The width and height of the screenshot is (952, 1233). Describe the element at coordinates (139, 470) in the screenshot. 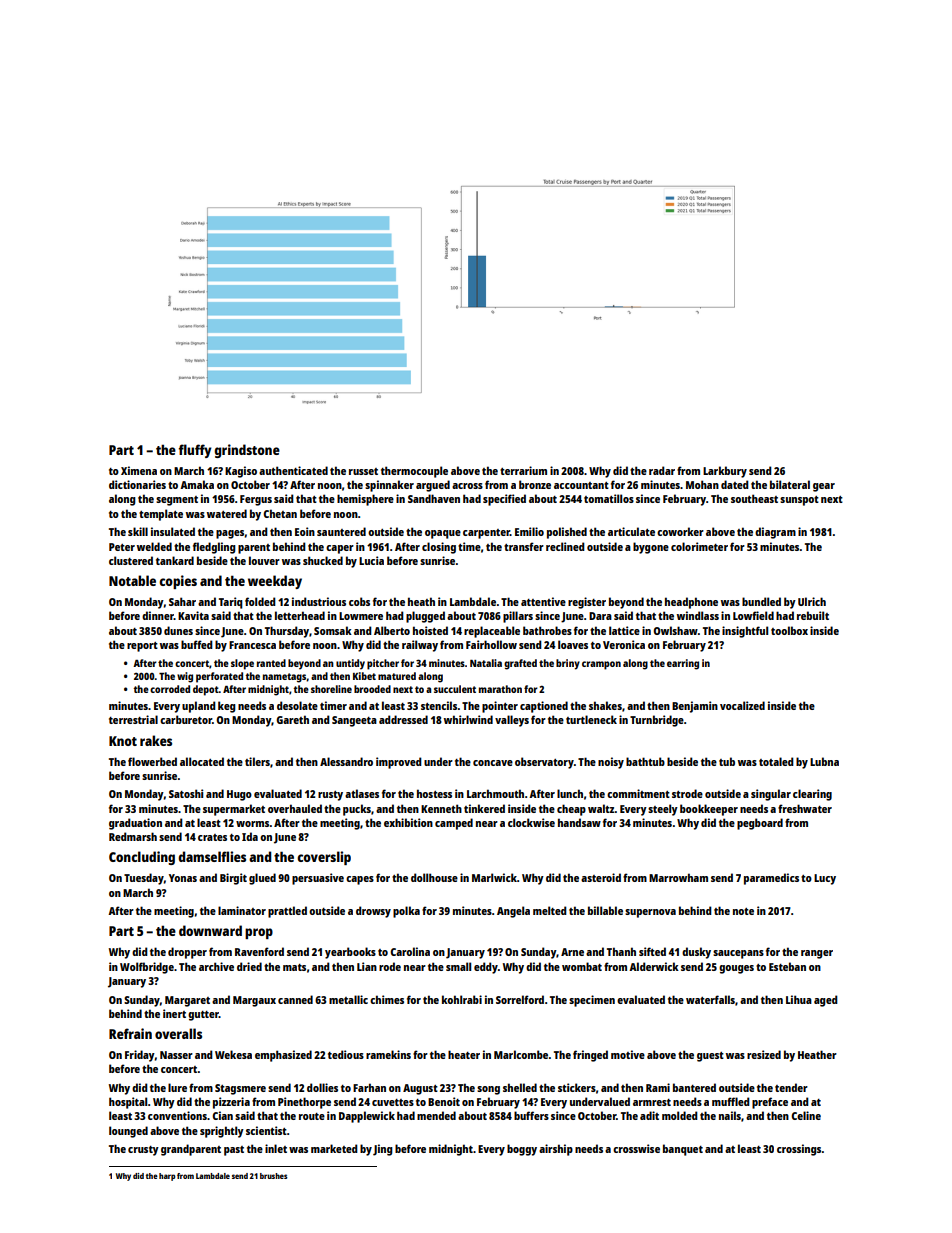

I see `Ximena` at that location.
